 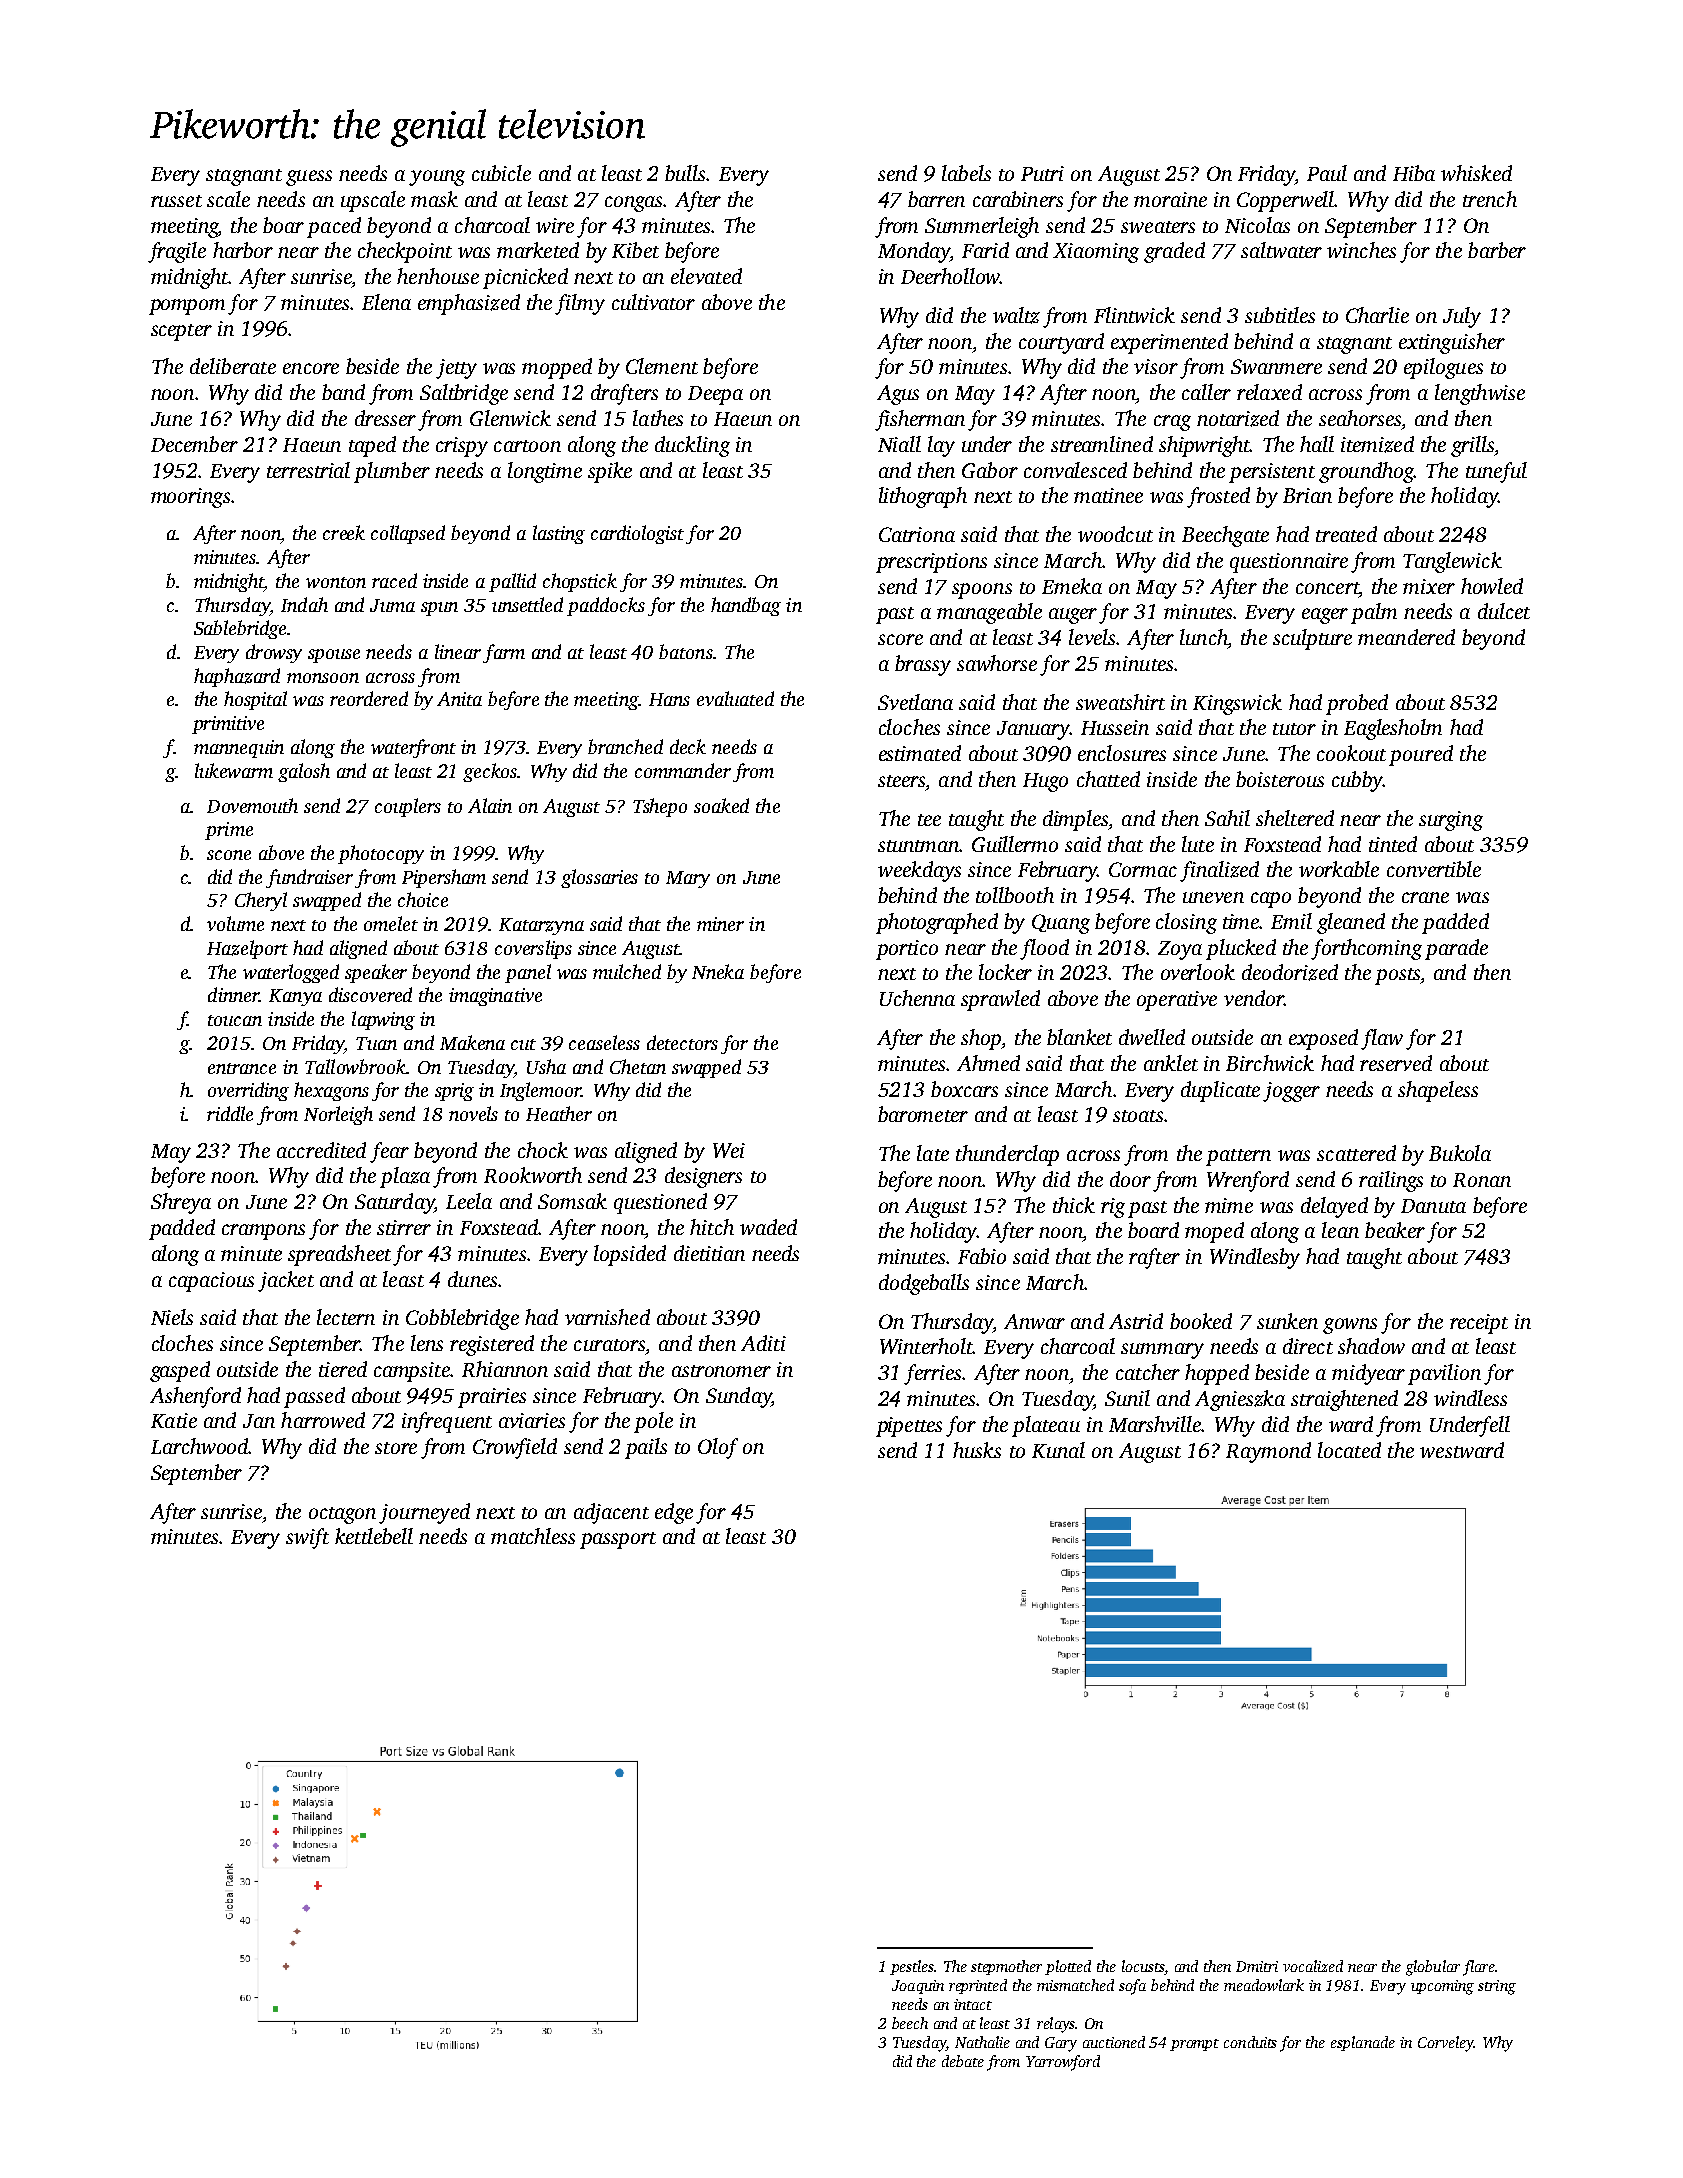 What do you see at coordinates (1074, 1205) in the page?
I see `thick` at bounding box center [1074, 1205].
